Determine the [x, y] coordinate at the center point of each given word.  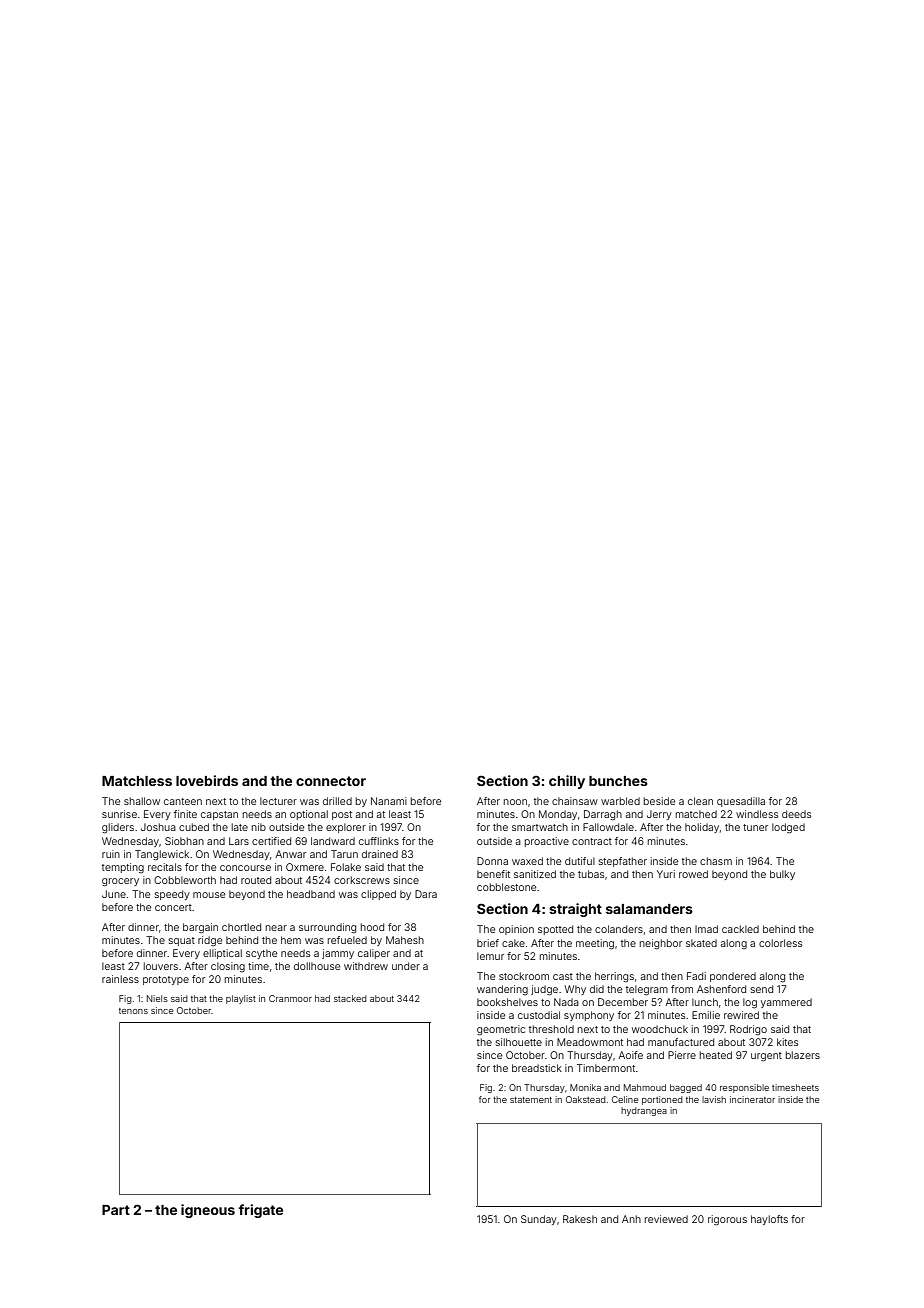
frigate [260, 1211]
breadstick [537, 1068]
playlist [241, 999]
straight [575, 910]
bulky [782, 875]
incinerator [752, 1099]
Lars [239, 841]
